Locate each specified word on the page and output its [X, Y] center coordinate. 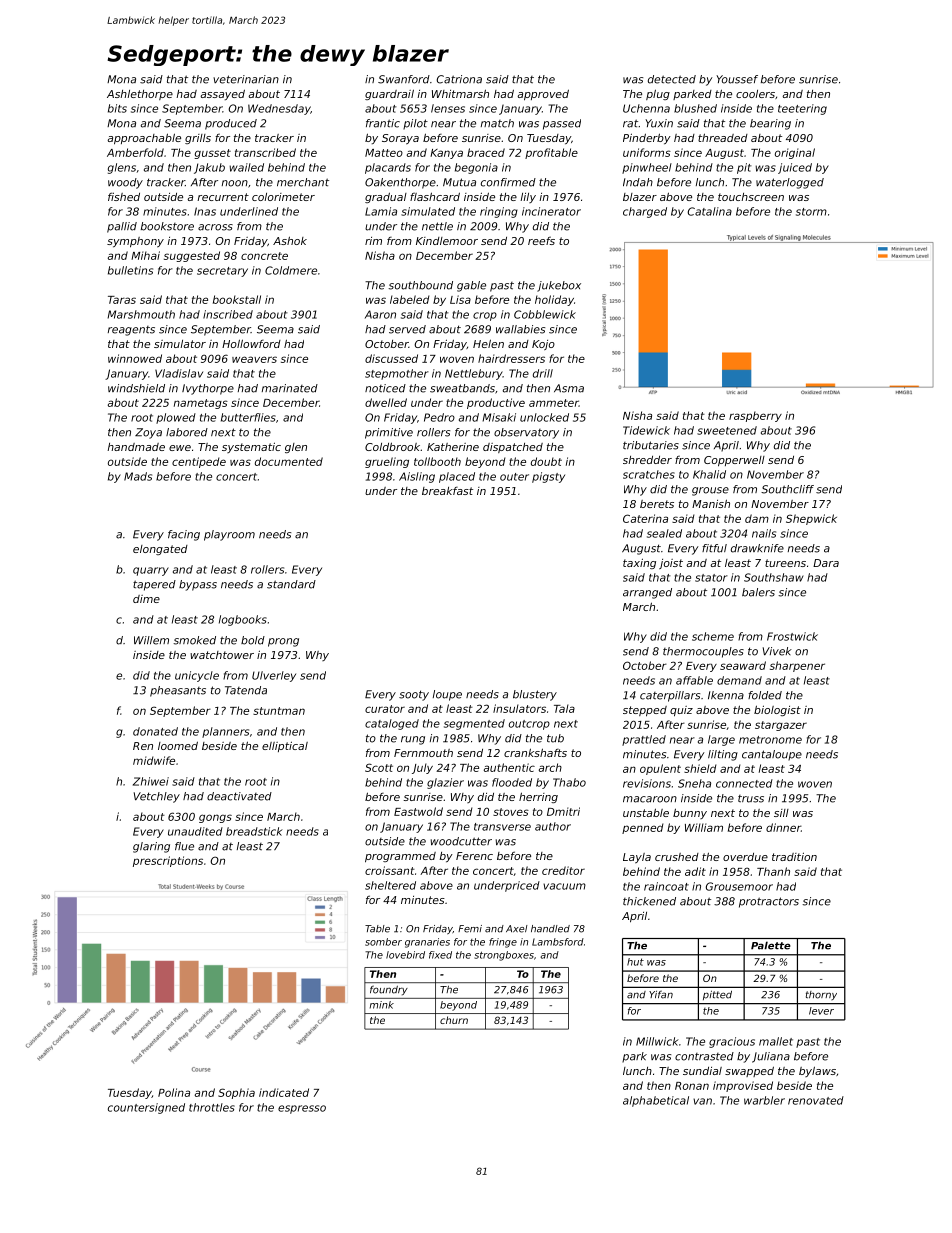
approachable [144, 139]
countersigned [146, 1108]
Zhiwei [151, 781]
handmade [136, 447]
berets [657, 504]
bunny [690, 813]
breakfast [447, 491]
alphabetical [656, 1101]
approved [543, 95]
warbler [764, 1100]
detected [672, 79]
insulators [519, 708]
